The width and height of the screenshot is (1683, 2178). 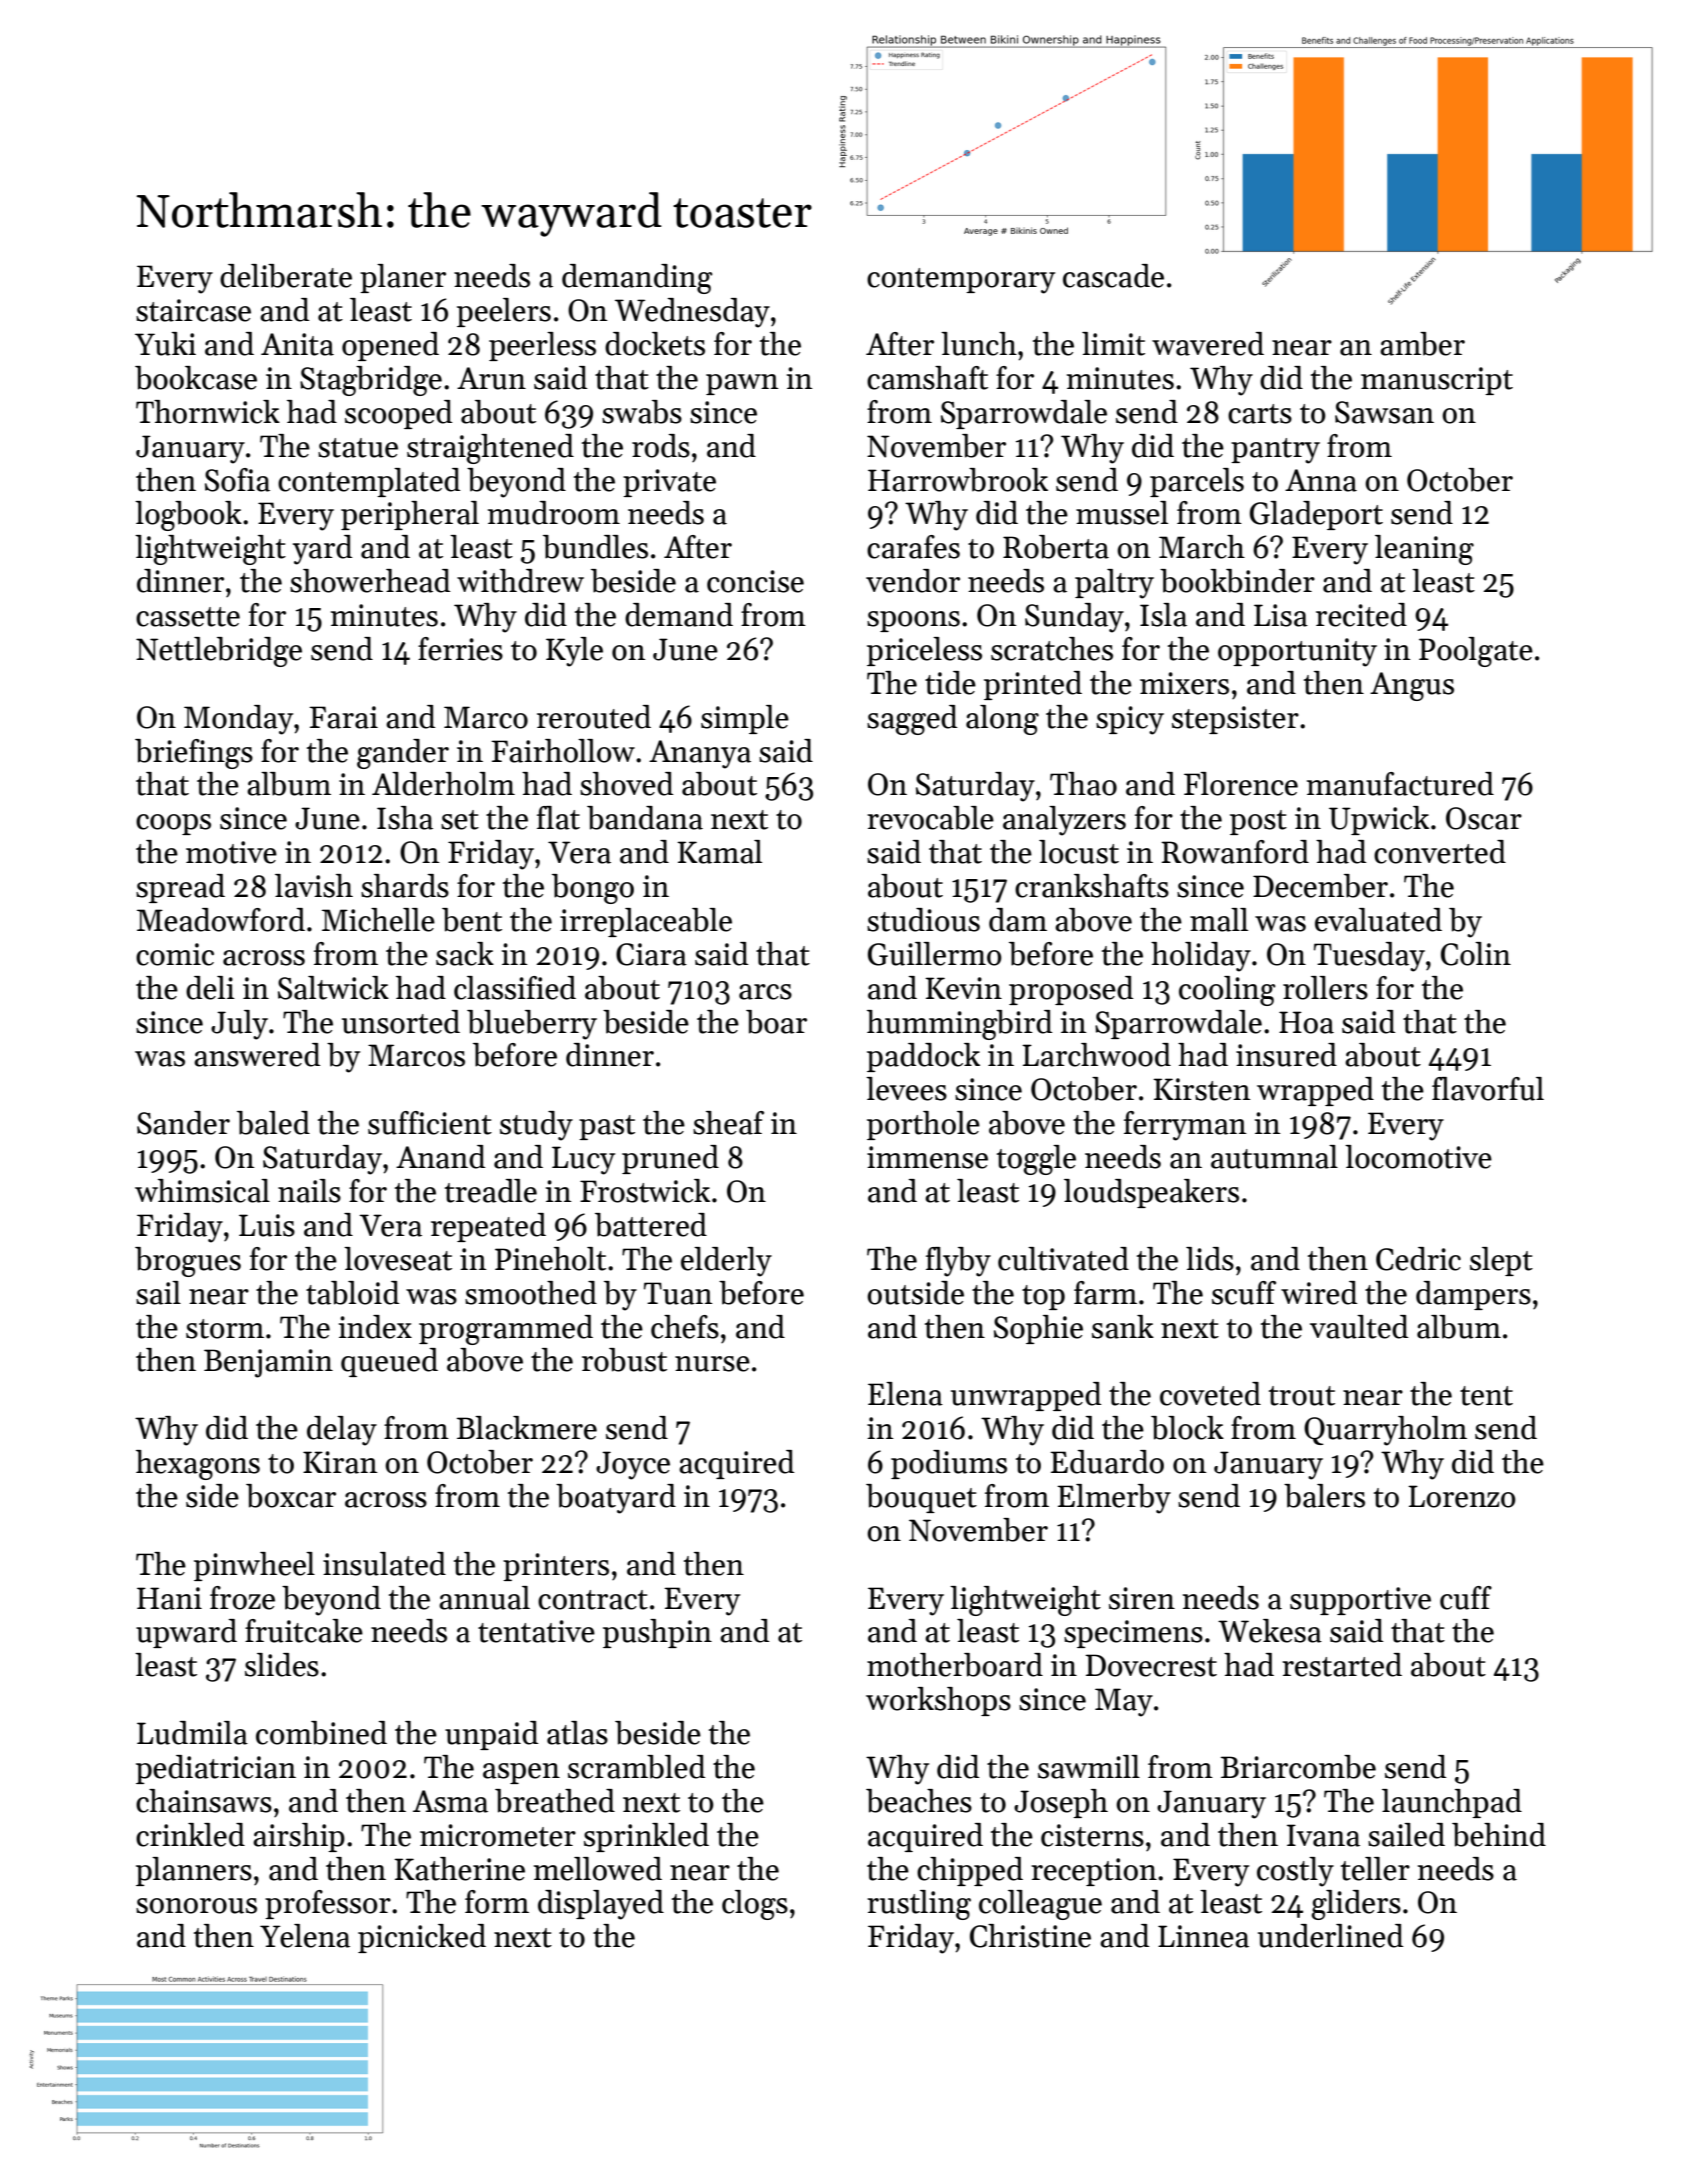 I want to click on immense, so click(x=927, y=1157).
